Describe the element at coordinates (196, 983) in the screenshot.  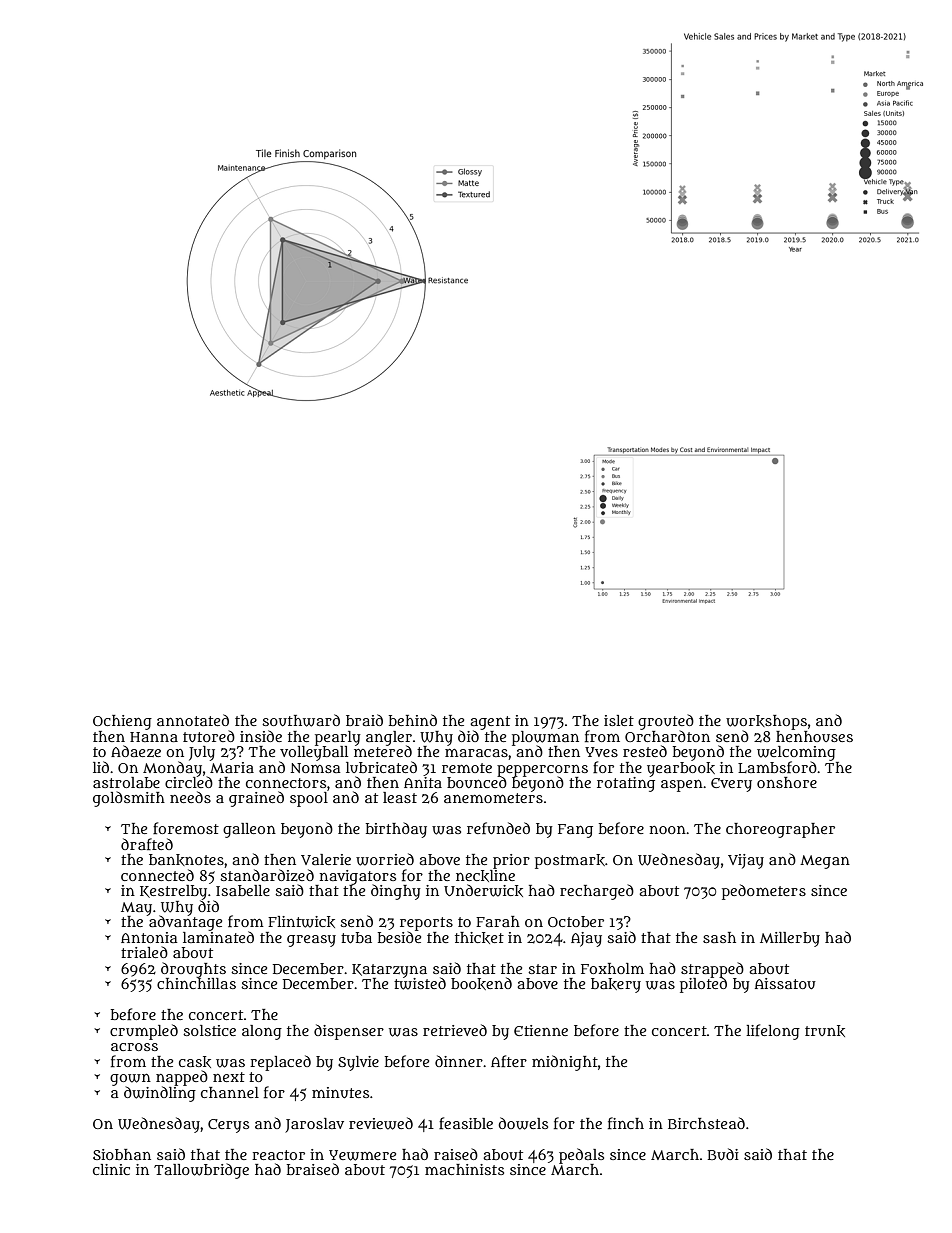
I see `chinchillas` at that location.
